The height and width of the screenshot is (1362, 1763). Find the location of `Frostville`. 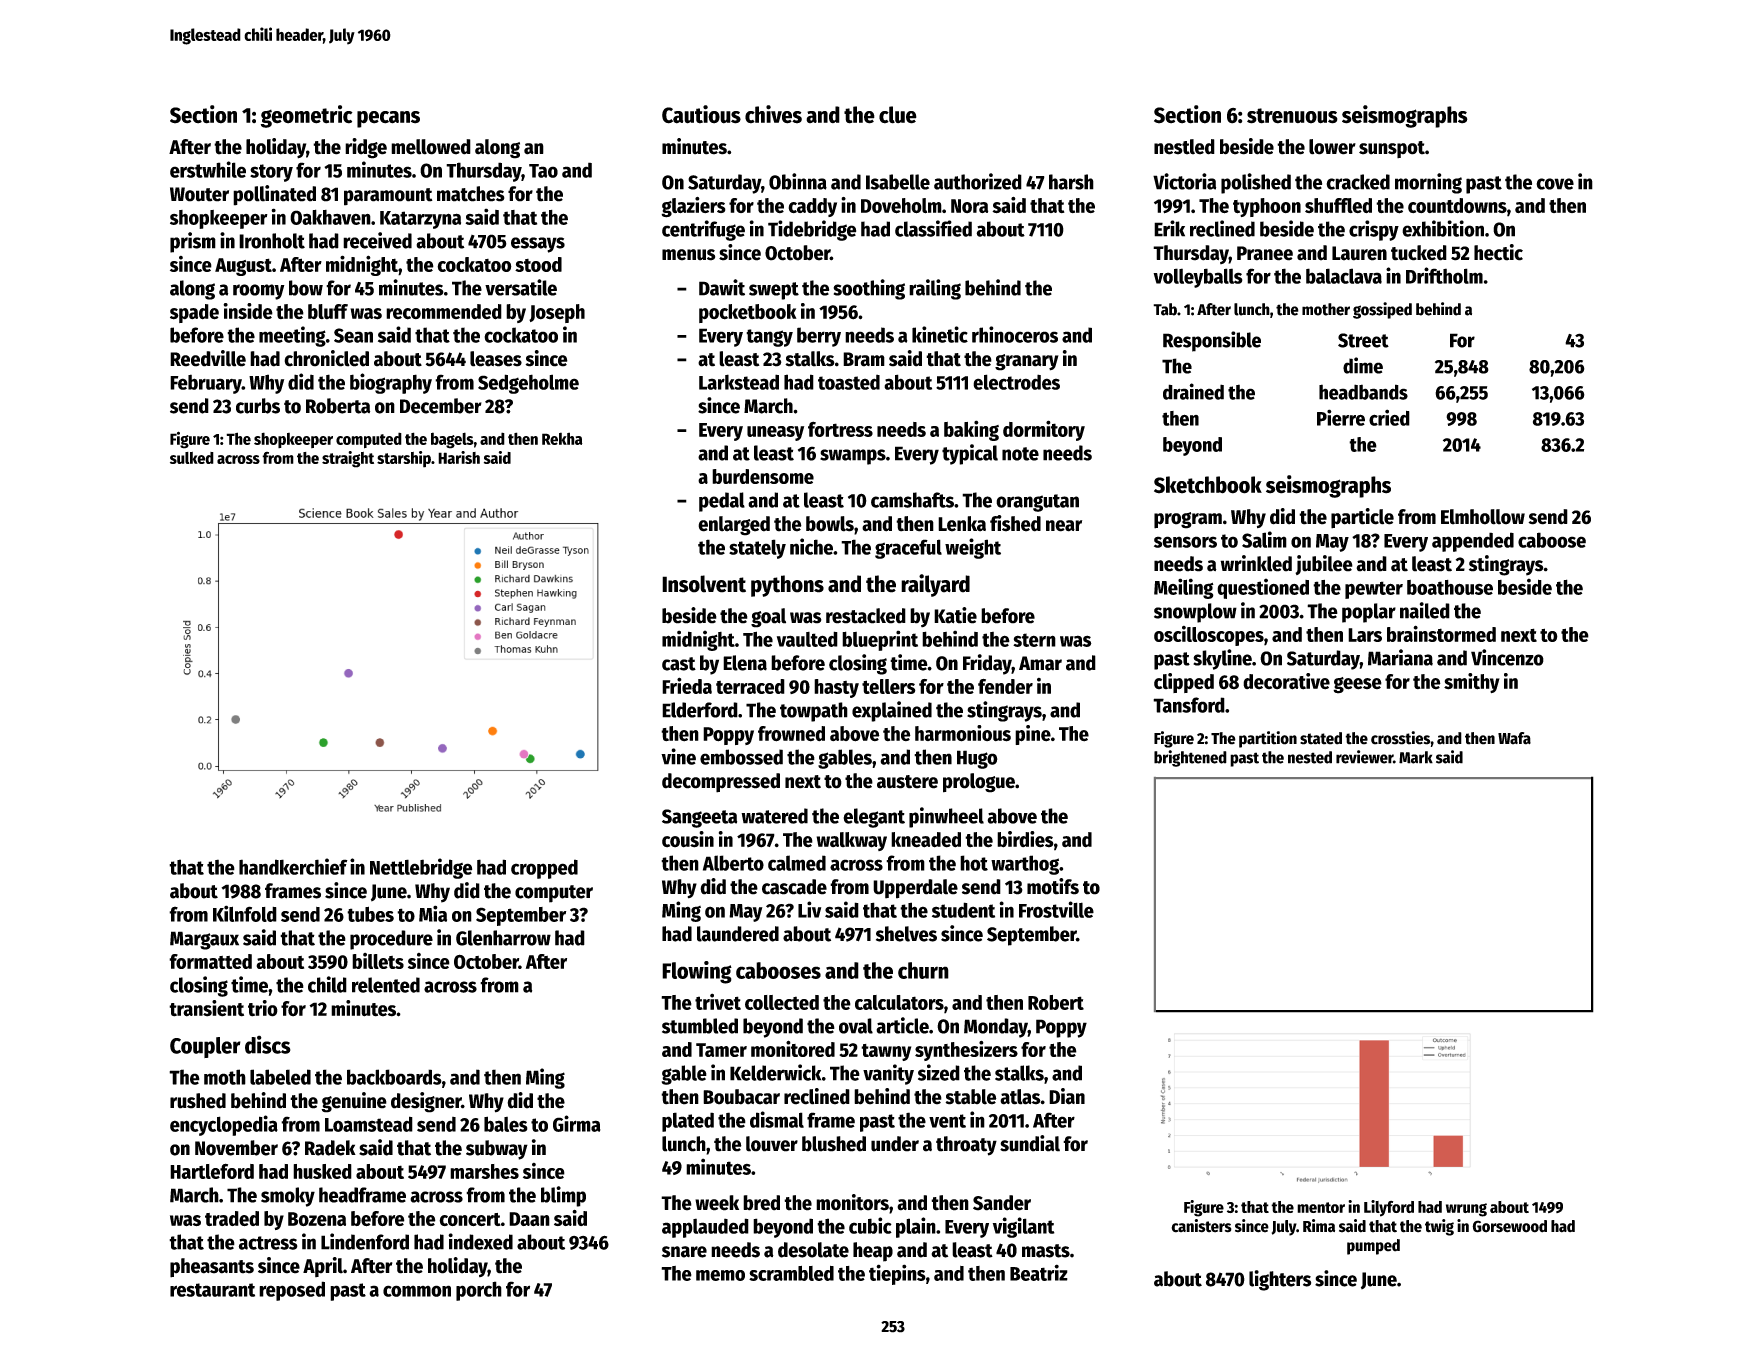

Frostville is located at coordinates (1056, 909).
